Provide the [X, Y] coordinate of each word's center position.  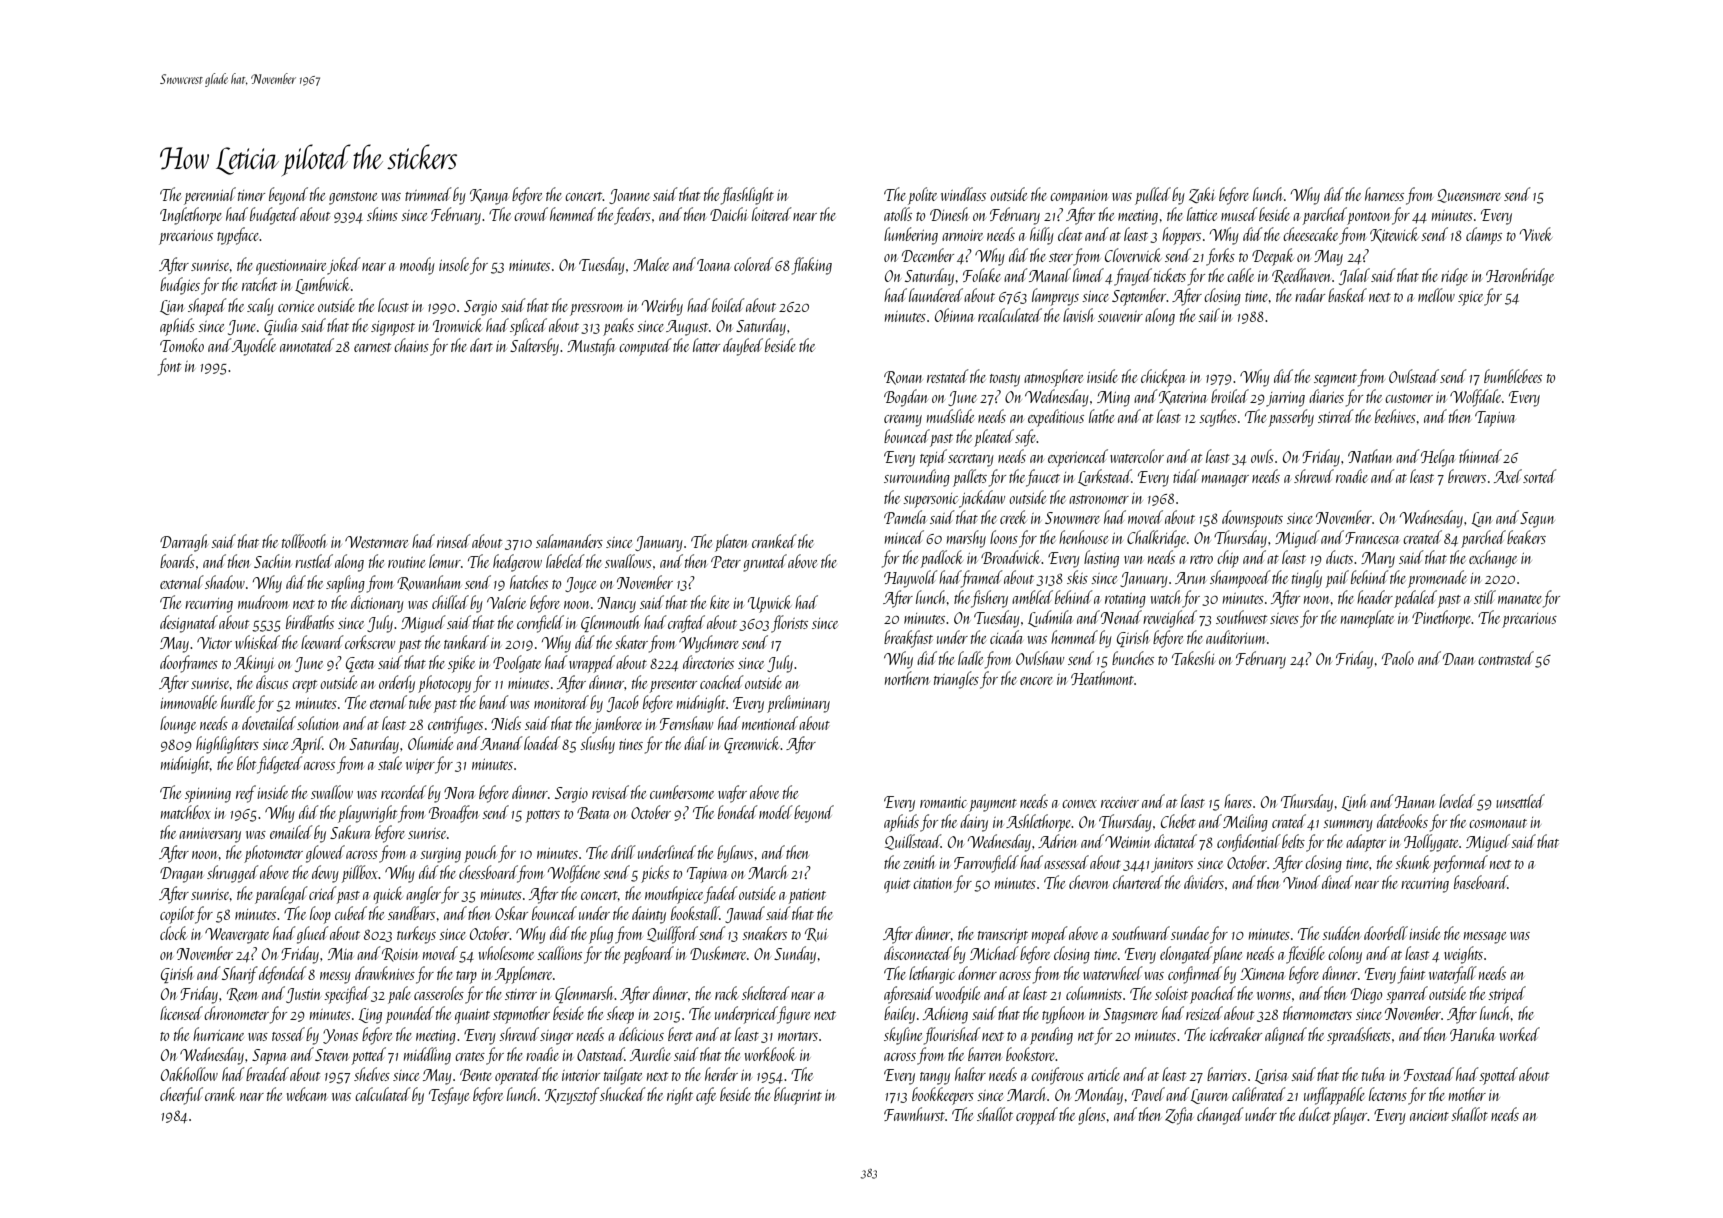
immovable [188, 702]
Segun [1537, 520]
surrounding [917, 478]
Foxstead [1429, 1074]
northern [907, 678]
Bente [476, 1075]
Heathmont [1102, 678]
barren [985, 1054]
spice [1470, 298]
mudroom [263, 602]
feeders [632, 216]
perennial [210, 196]
